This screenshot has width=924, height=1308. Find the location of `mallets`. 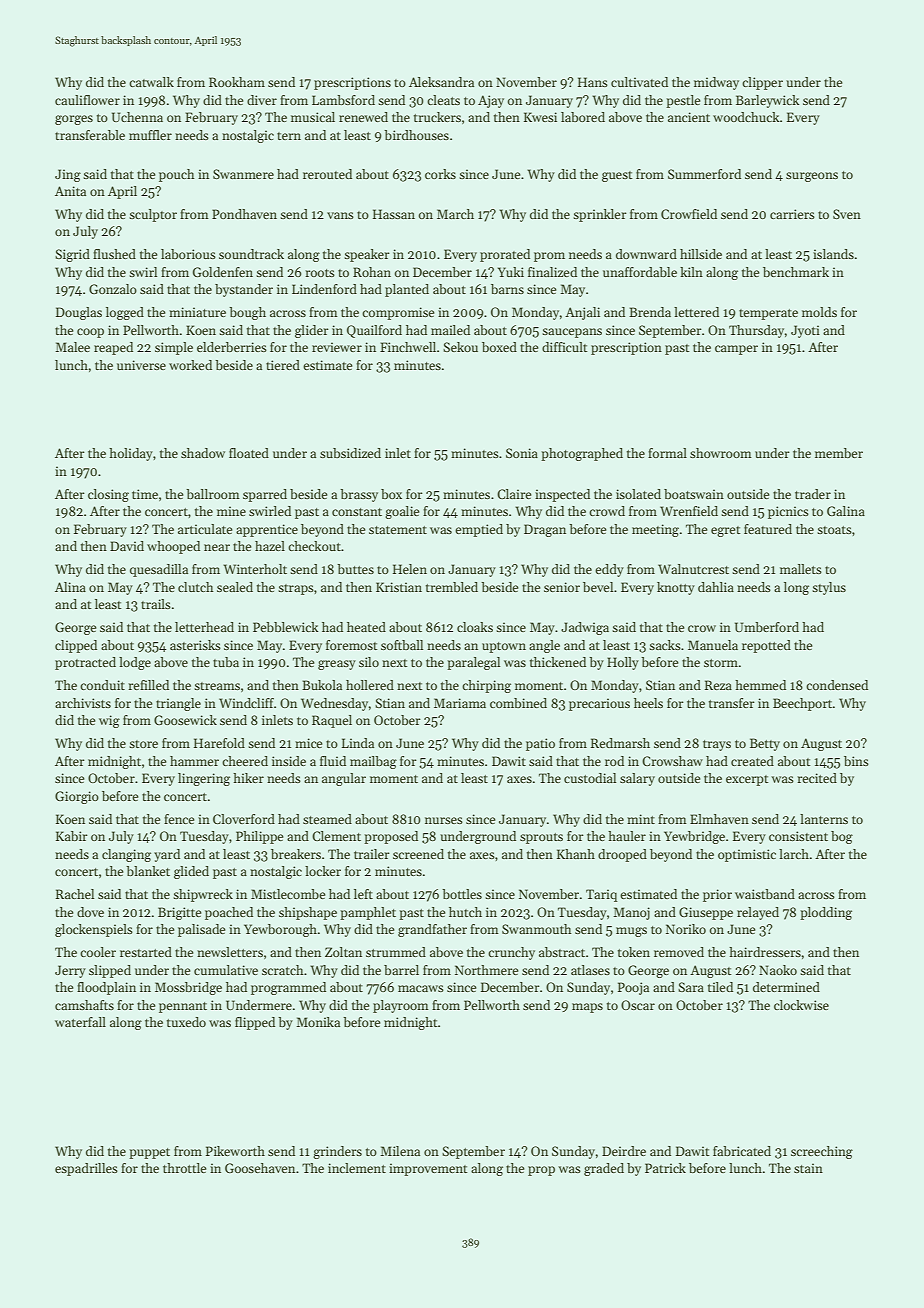

mallets is located at coordinates (801, 569).
